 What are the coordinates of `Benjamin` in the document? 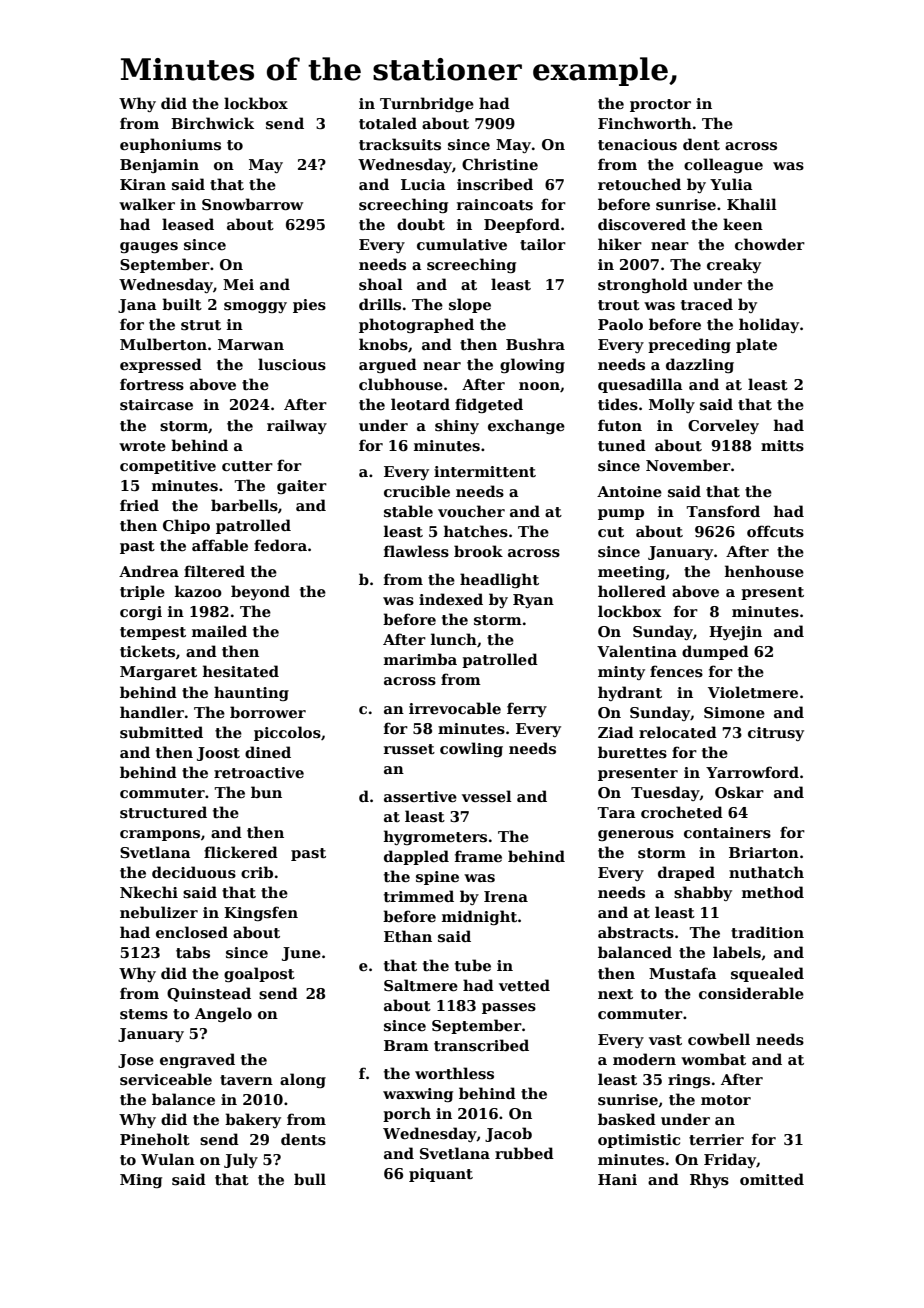 It's located at (159, 166).
